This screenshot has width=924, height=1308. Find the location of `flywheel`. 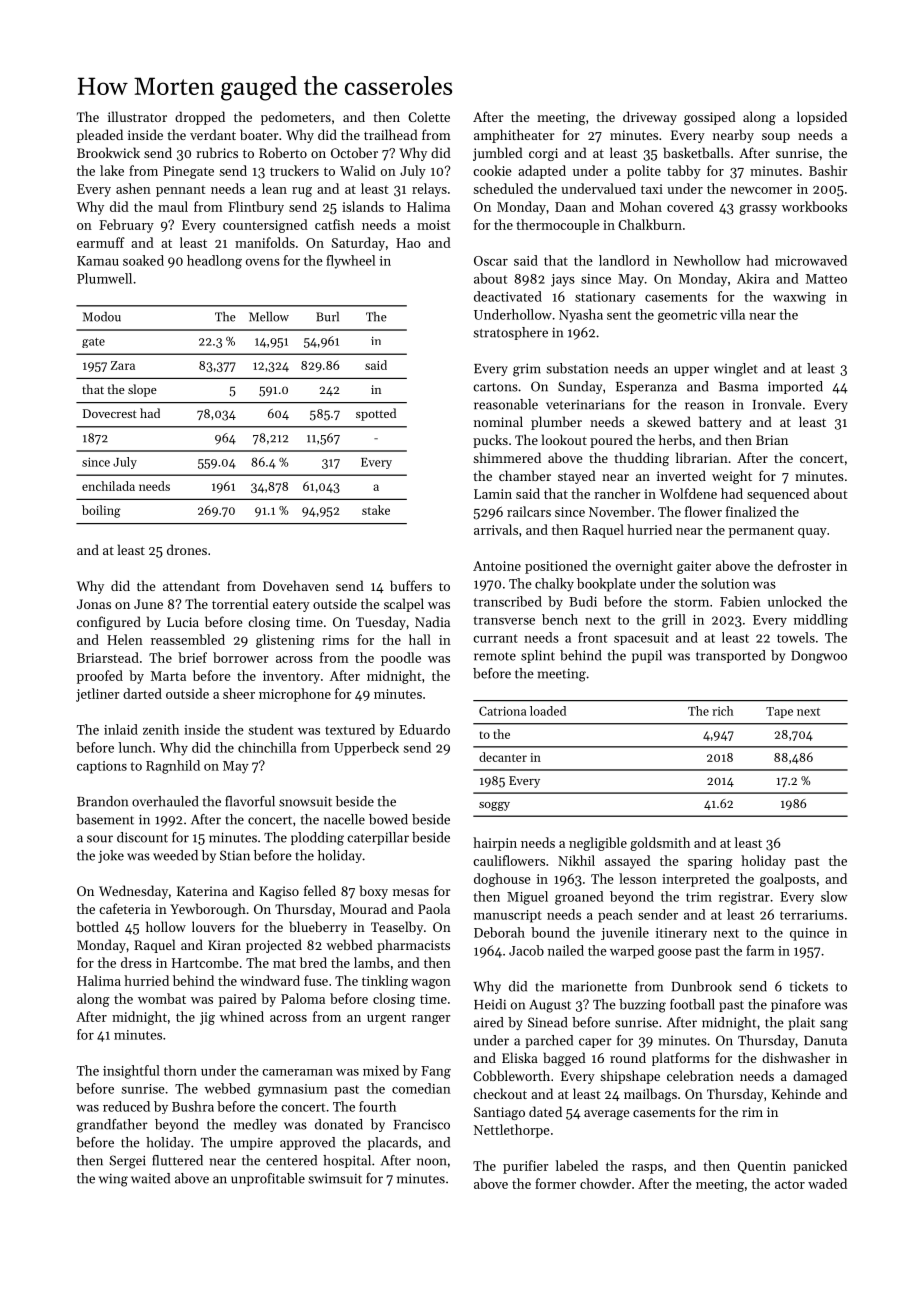

flywheel is located at coordinates (350, 262).
